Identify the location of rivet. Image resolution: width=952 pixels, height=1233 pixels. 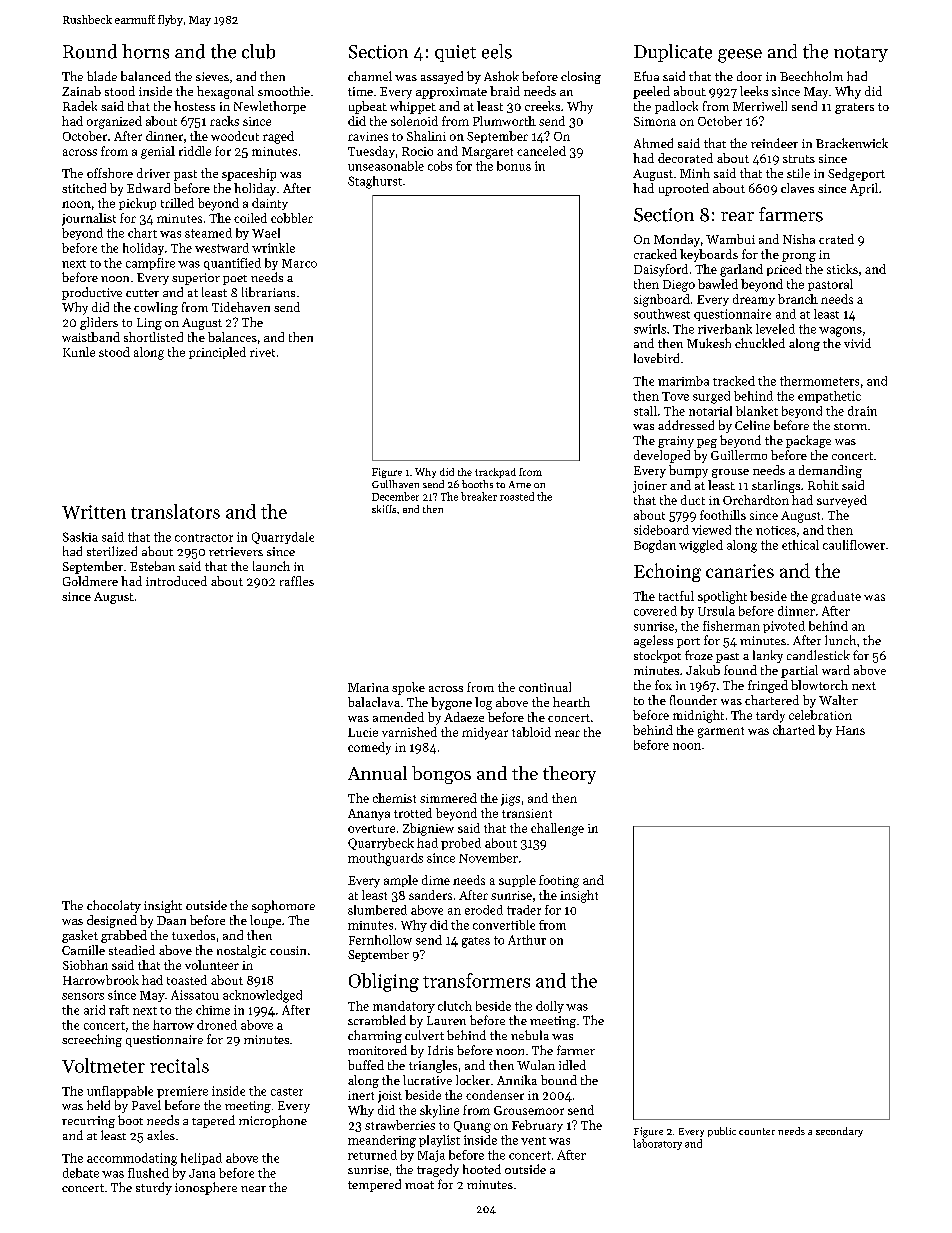
(262, 352).
